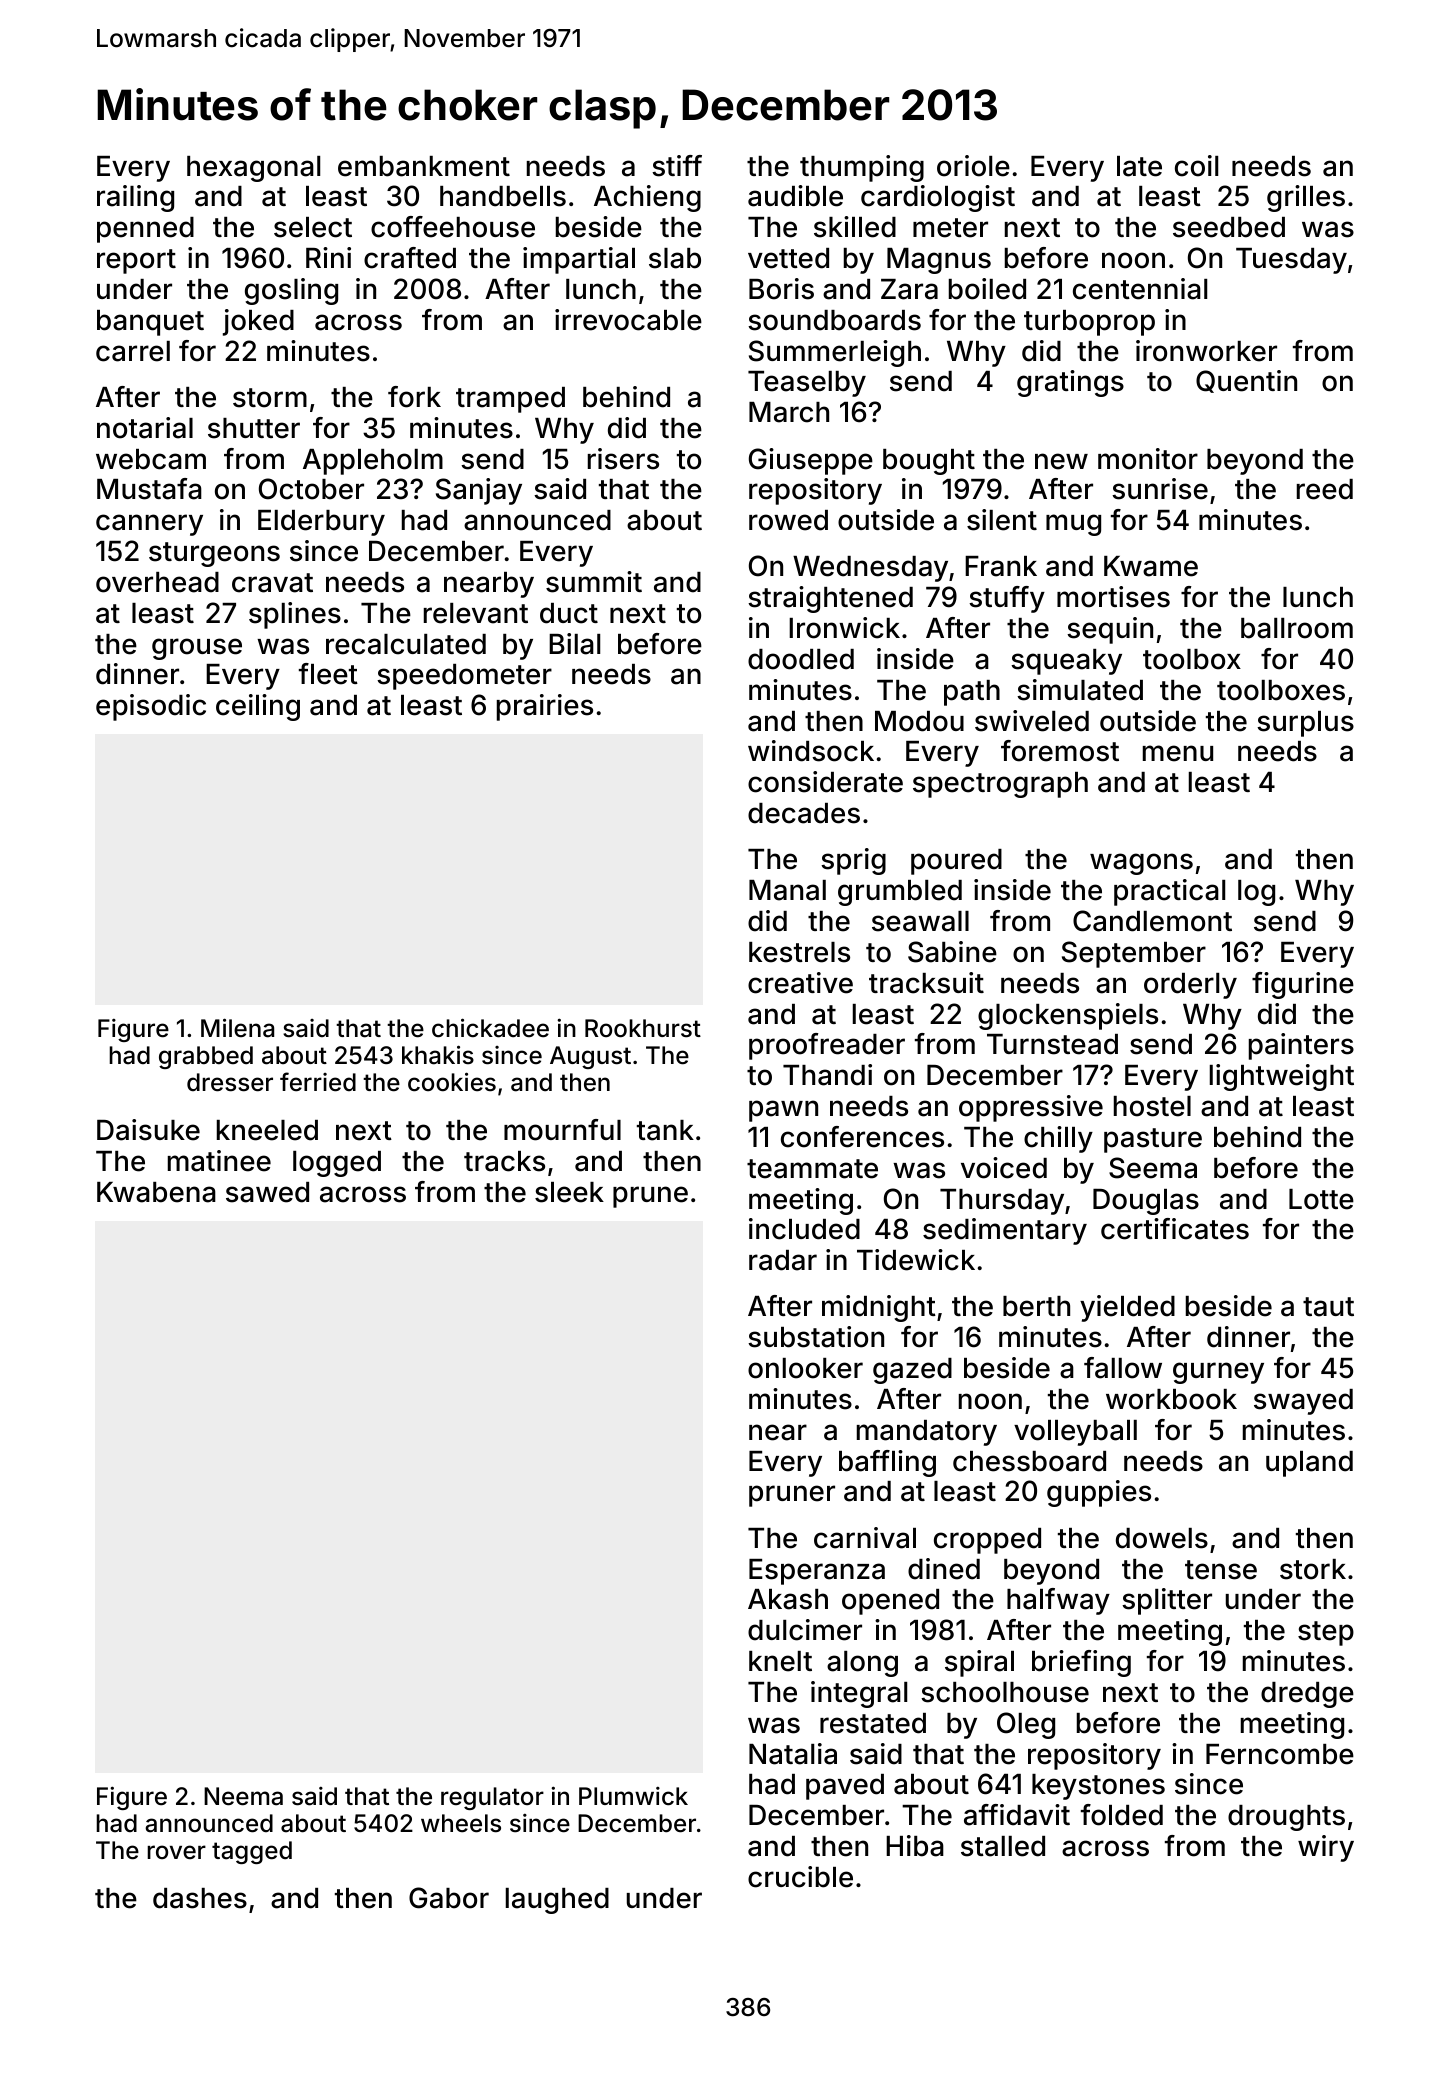  I want to click on Kwabena, so click(156, 1192).
